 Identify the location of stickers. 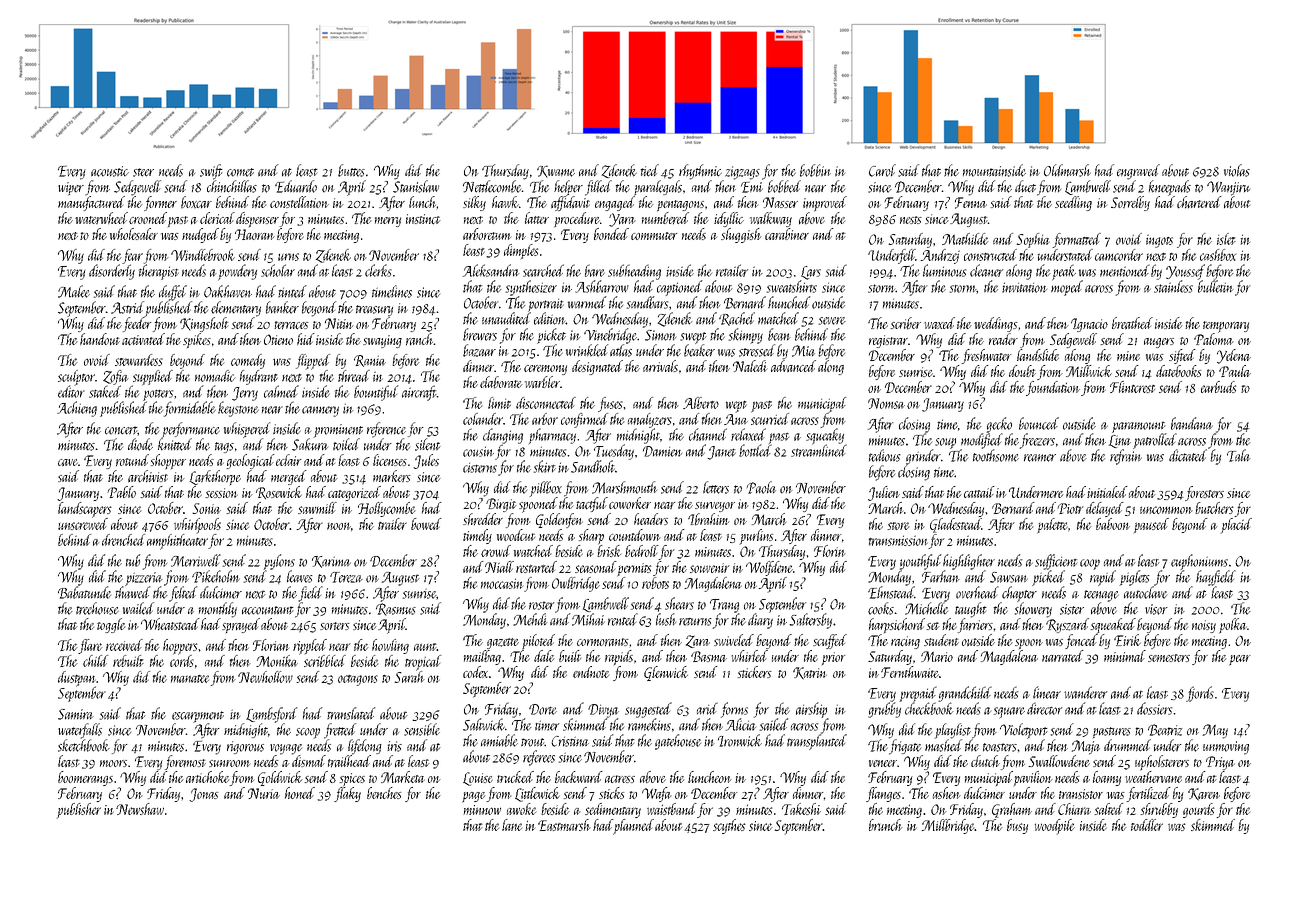
(755, 672).
